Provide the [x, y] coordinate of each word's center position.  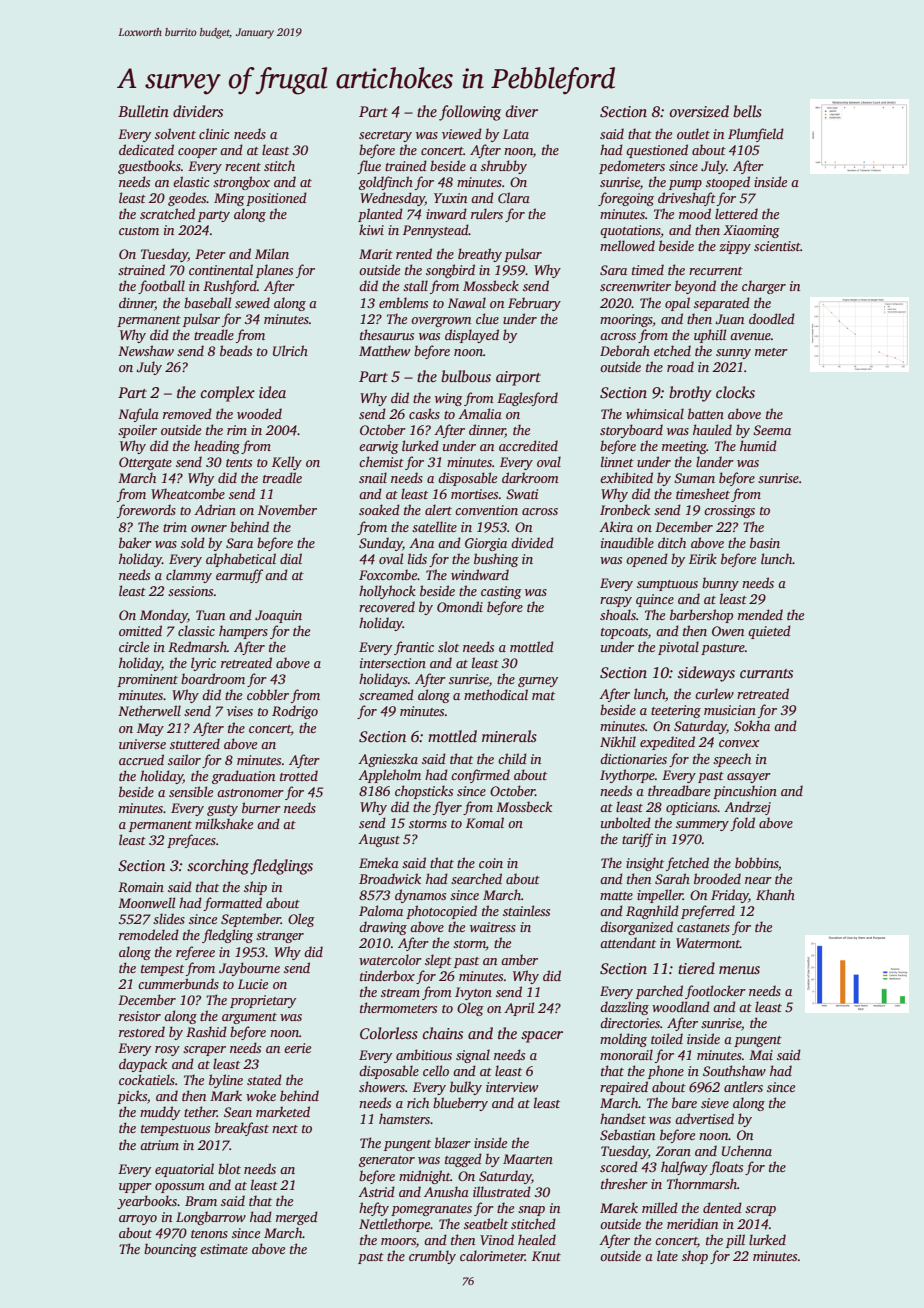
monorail [626, 1054]
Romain [141, 887]
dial [291, 558]
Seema [772, 430]
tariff [637, 840]
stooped [728, 183]
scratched [167, 213]
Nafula [138, 415]
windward [480, 574]
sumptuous [667, 585]
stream [400, 993]
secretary [385, 136]
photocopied [441, 912]
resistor [140, 1016]
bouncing [170, 1250]
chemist [381, 461]
